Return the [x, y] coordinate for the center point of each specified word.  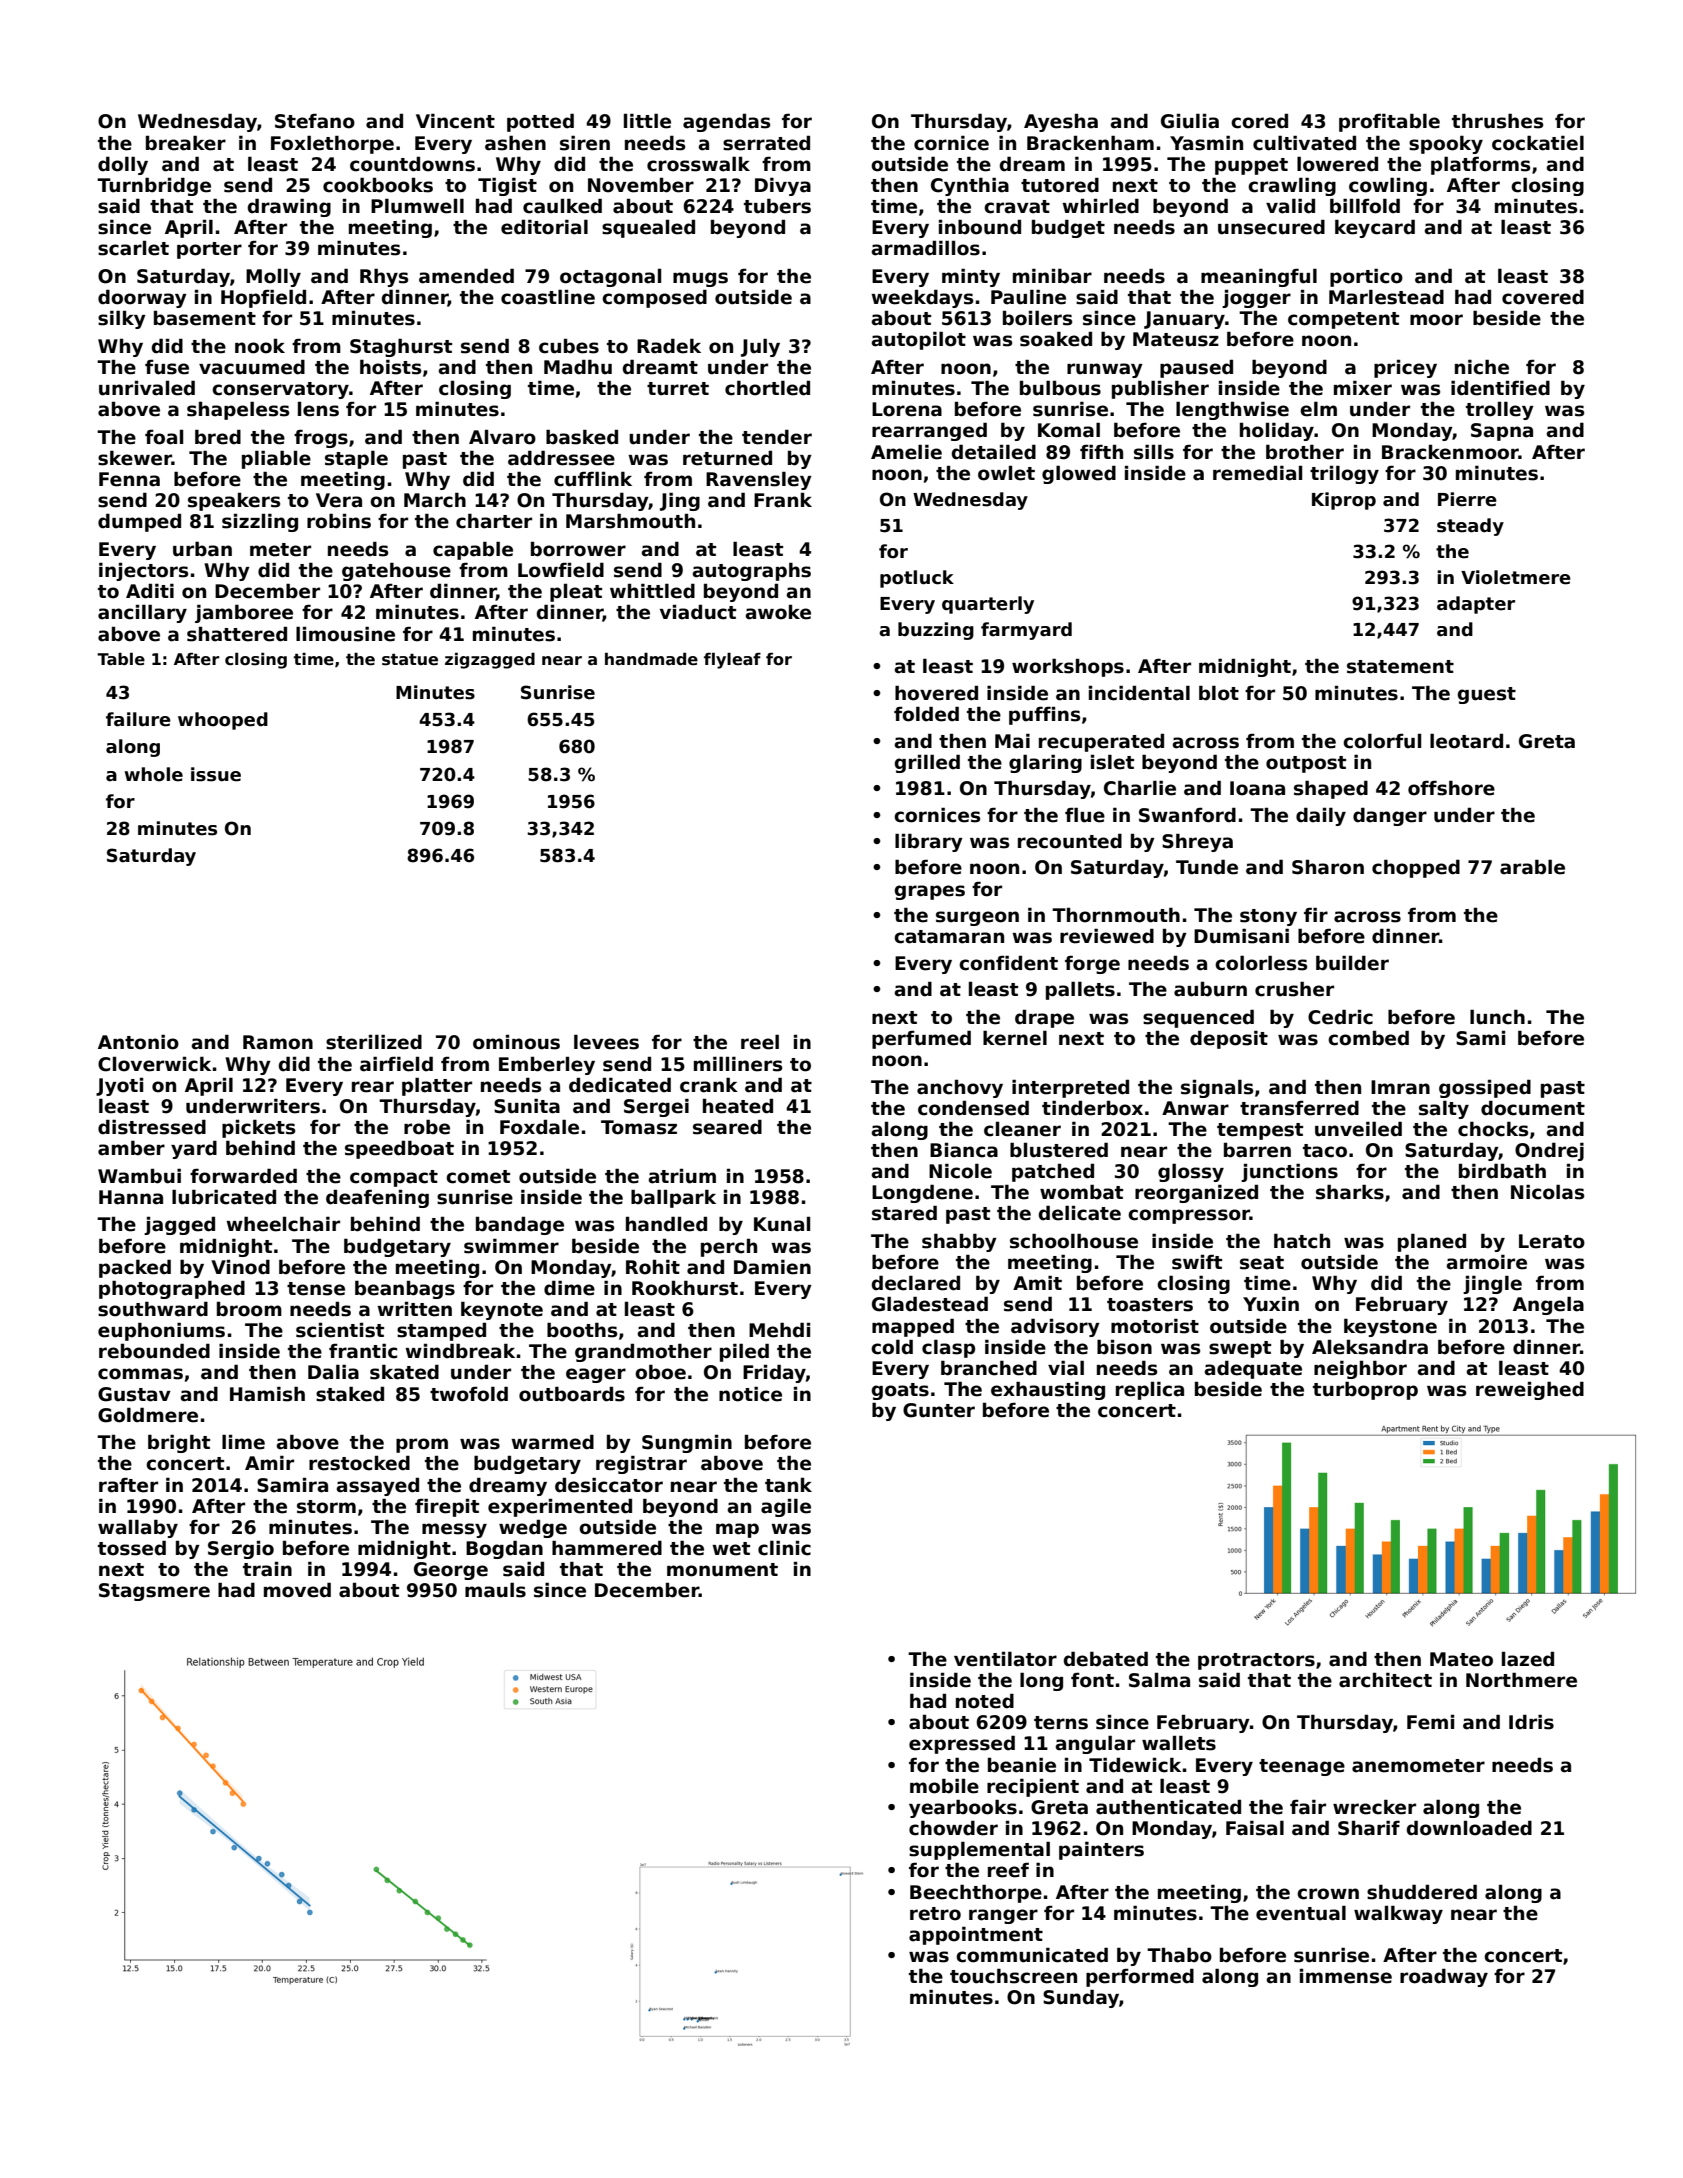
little [647, 121]
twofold [469, 1394]
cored [1259, 121]
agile [786, 1507]
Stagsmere [154, 1592]
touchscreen [1013, 1976]
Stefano [315, 121]
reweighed [1530, 1390]
